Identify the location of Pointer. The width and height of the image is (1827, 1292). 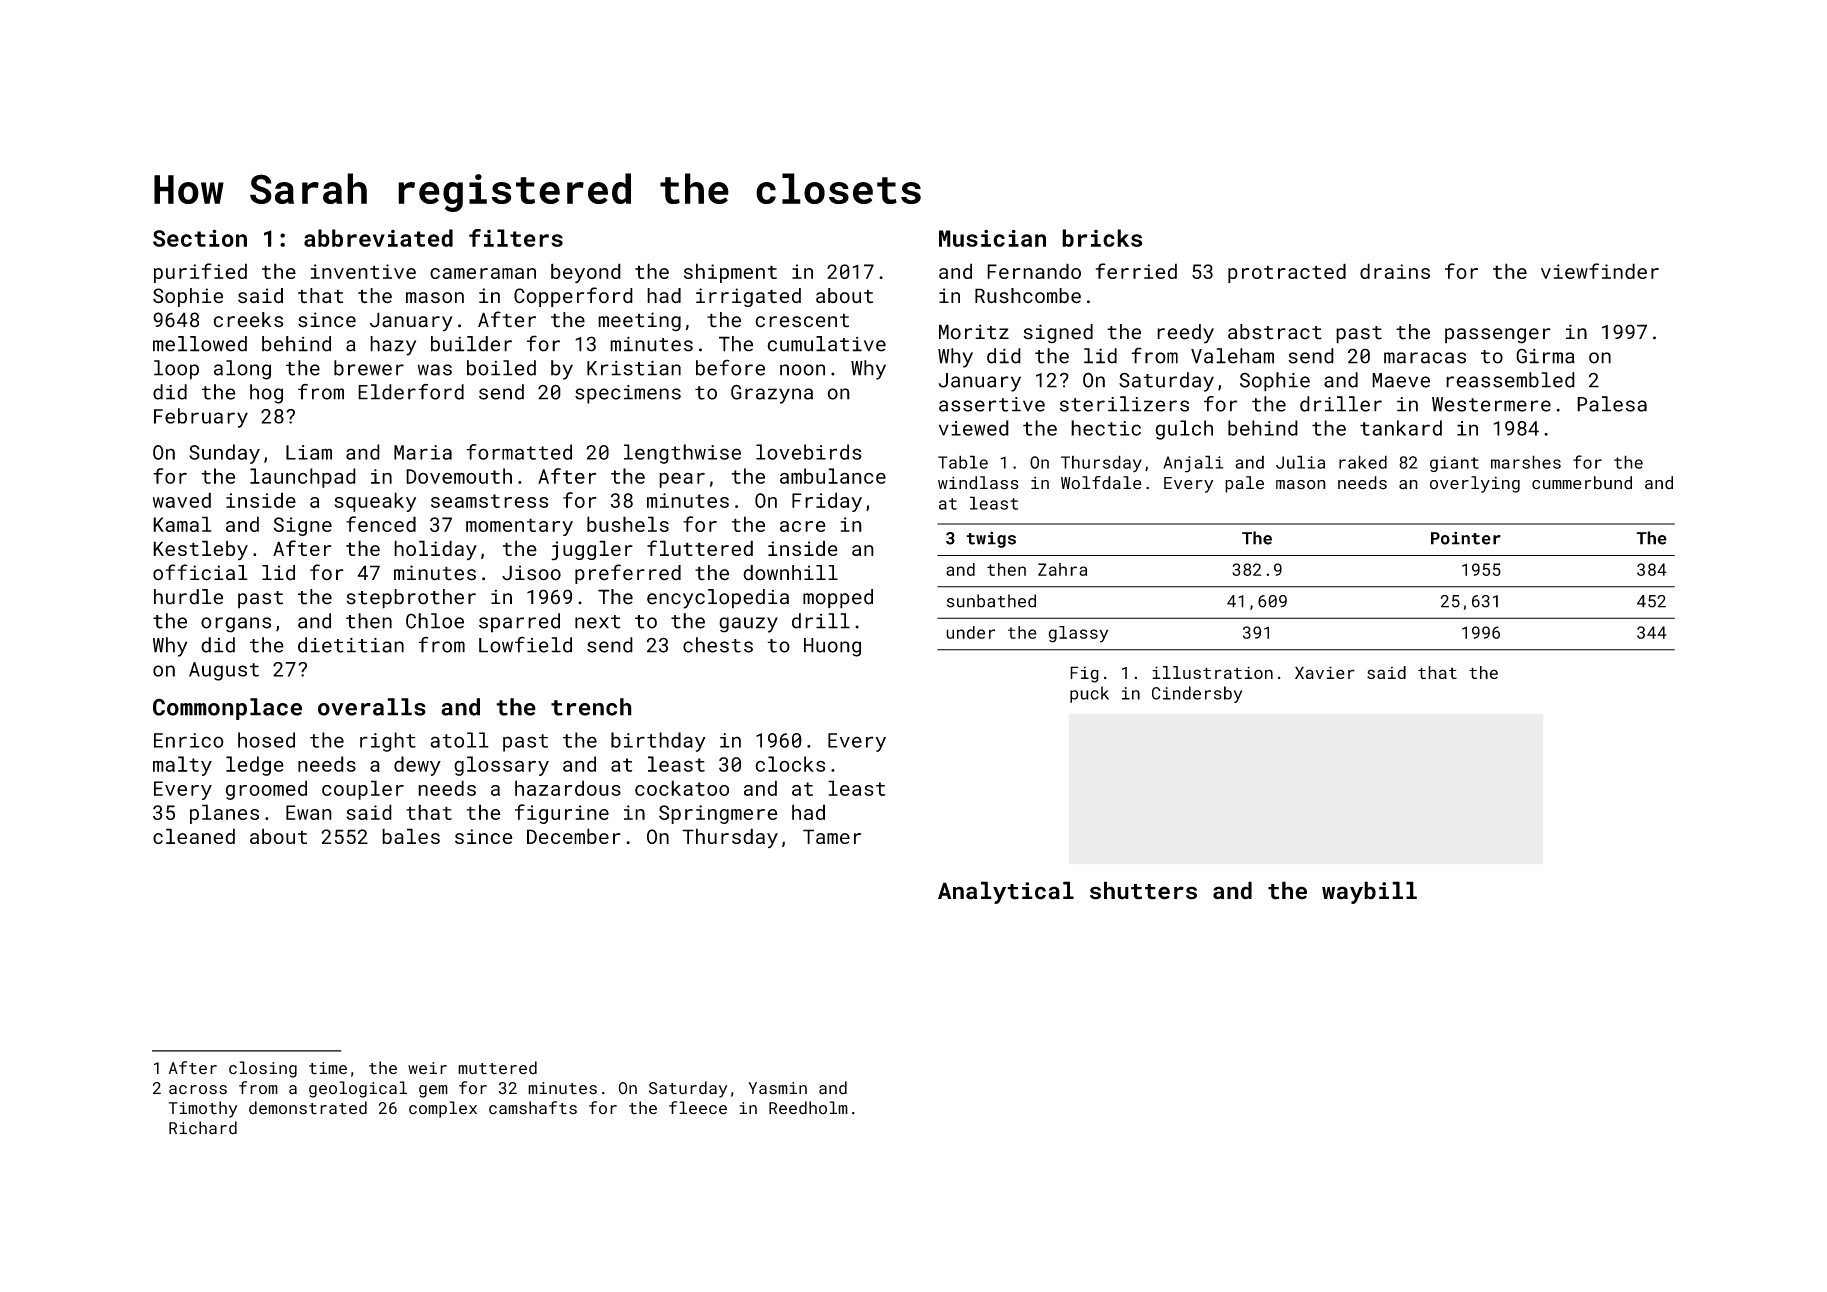
(1466, 538).
